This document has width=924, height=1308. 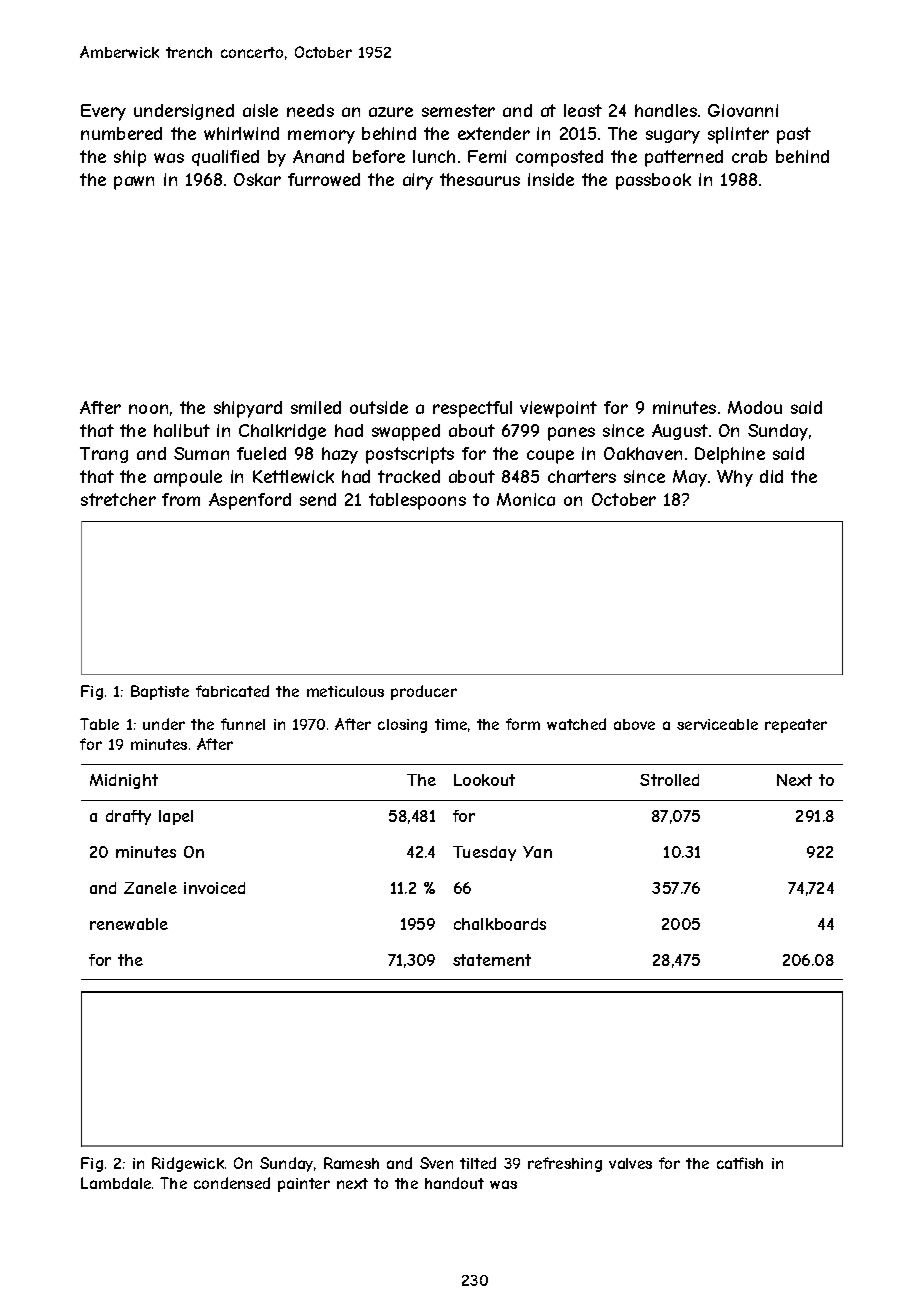 I want to click on painter, so click(x=304, y=1185).
